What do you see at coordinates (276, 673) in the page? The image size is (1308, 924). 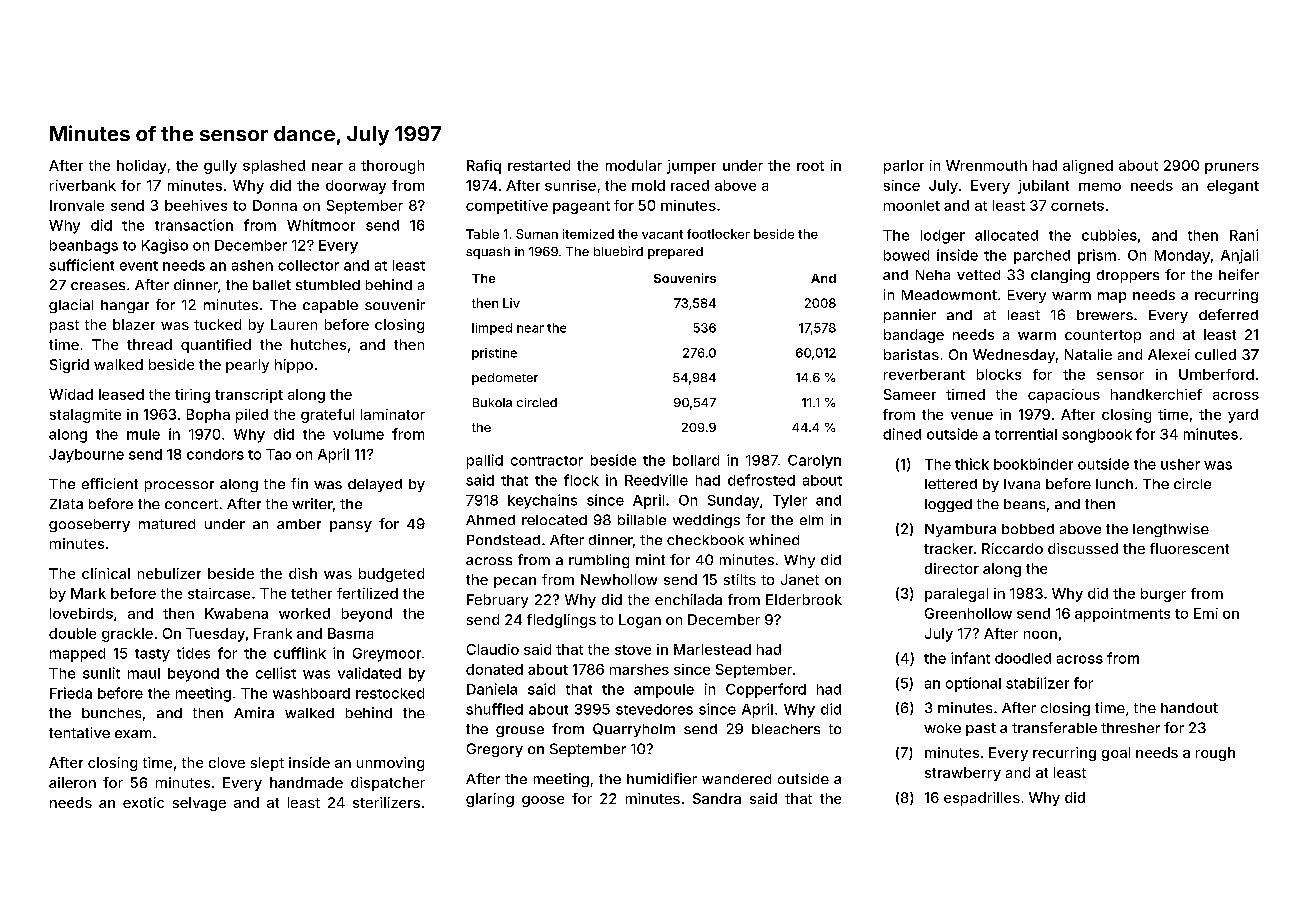 I see `cellist` at bounding box center [276, 673].
